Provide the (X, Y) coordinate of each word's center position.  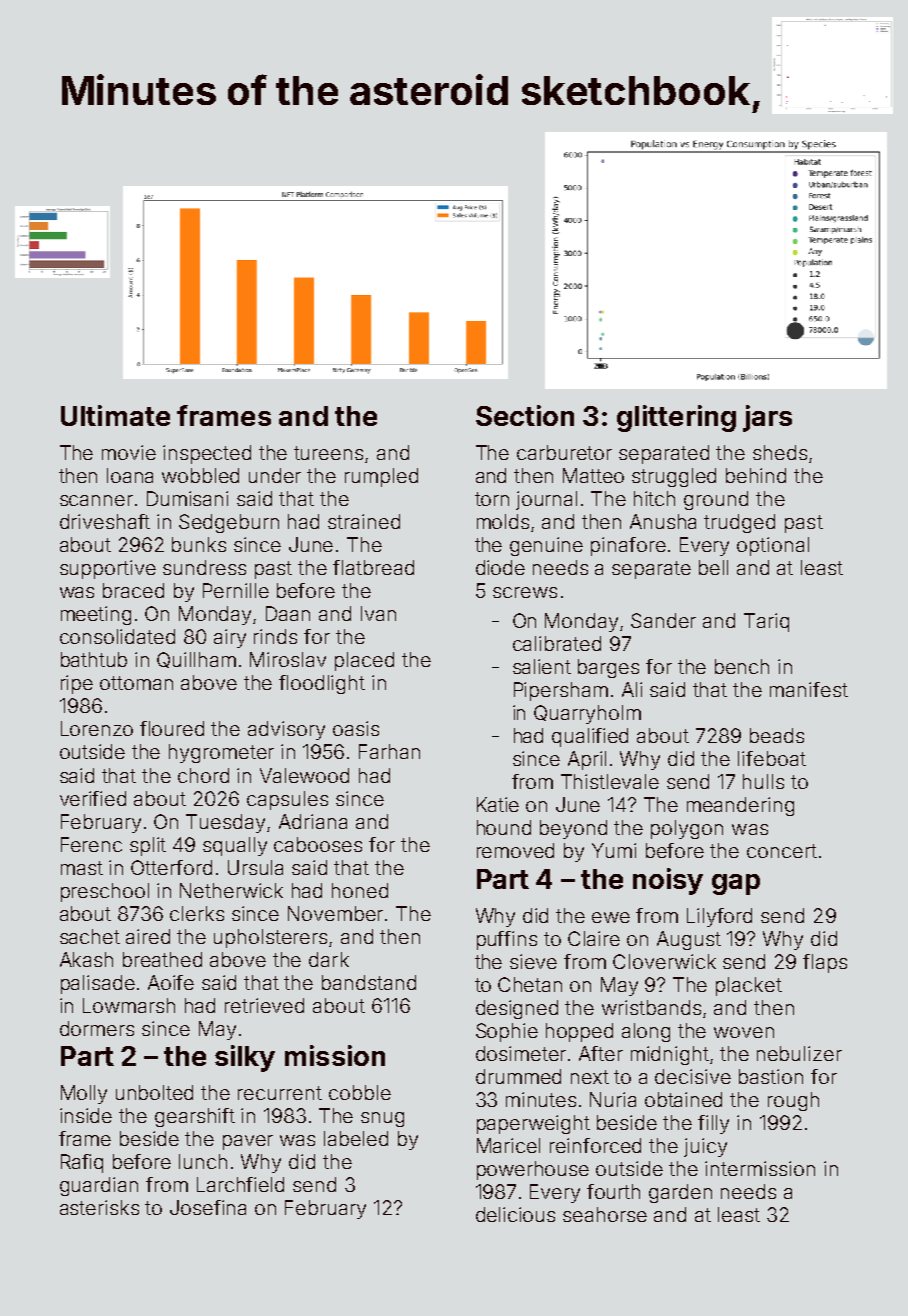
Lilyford (719, 917)
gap (736, 884)
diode (500, 567)
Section (525, 415)
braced (133, 590)
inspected (207, 454)
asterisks (99, 1207)
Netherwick (231, 890)
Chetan (530, 984)
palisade (98, 984)
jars (767, 418)
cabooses (318, 844)
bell (713, 567)
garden (680, 1193)
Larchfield (240, 1184)
